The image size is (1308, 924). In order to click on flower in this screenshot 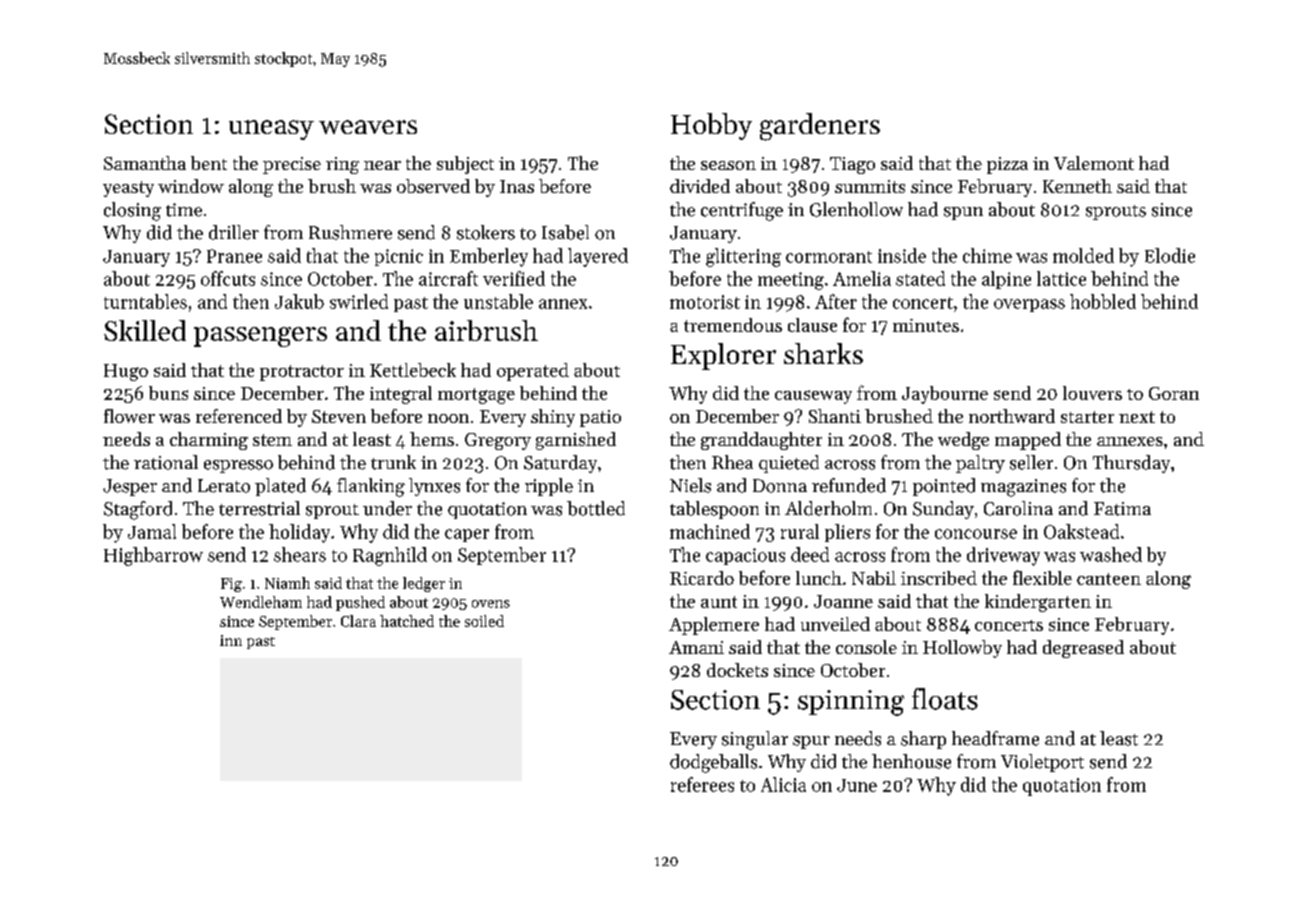, I will do `click(129, 416)`.
